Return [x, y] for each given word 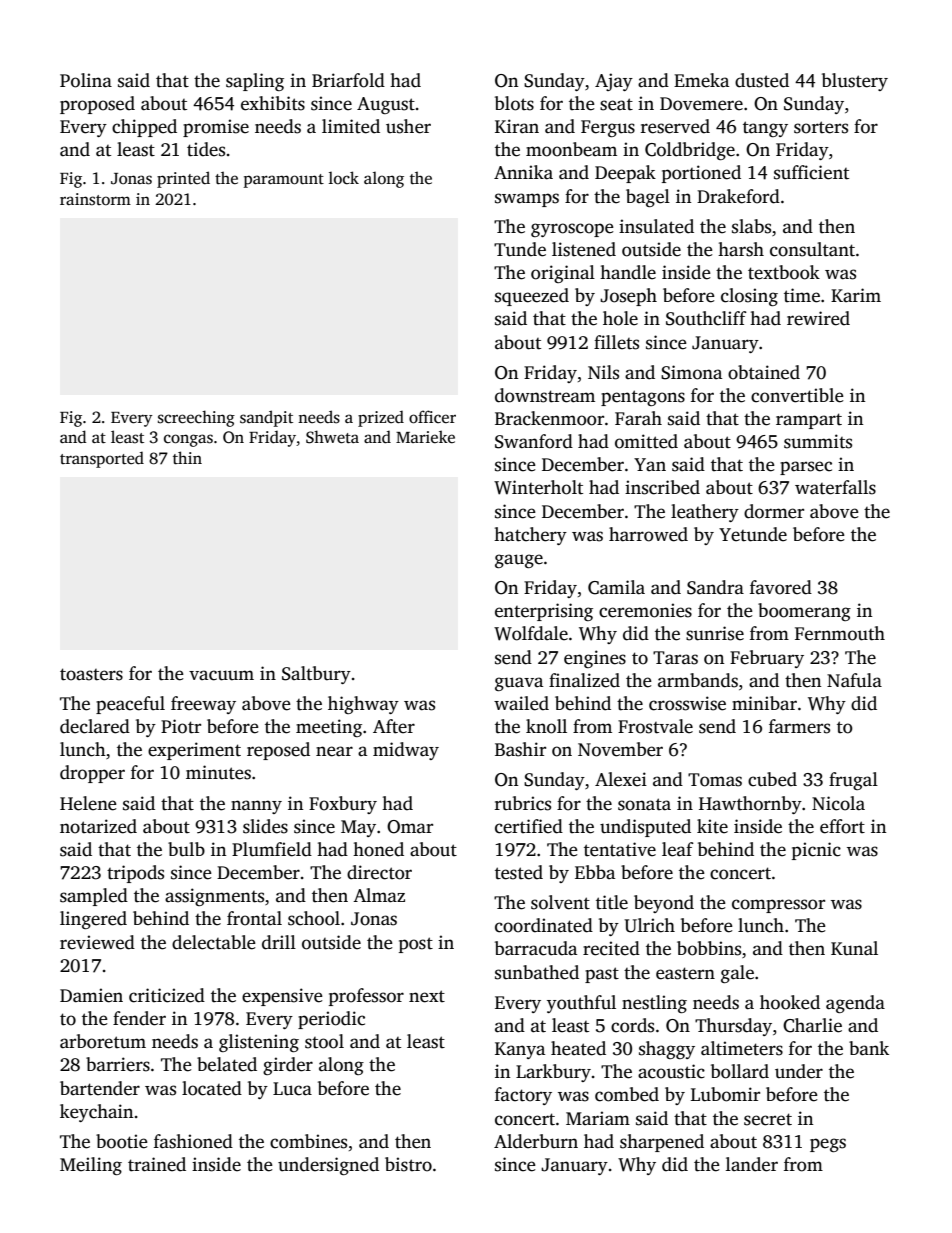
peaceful [130, 705]
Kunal [854, 948]
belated [227, 1064]
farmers [799, 726]
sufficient [811, 172]
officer [432, 417]
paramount [284, 181]
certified [529, 826]
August [386, 105]
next [427, 996]
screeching [196, 418]
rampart [809, 421]
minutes [218, 772]
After [394, 726]
